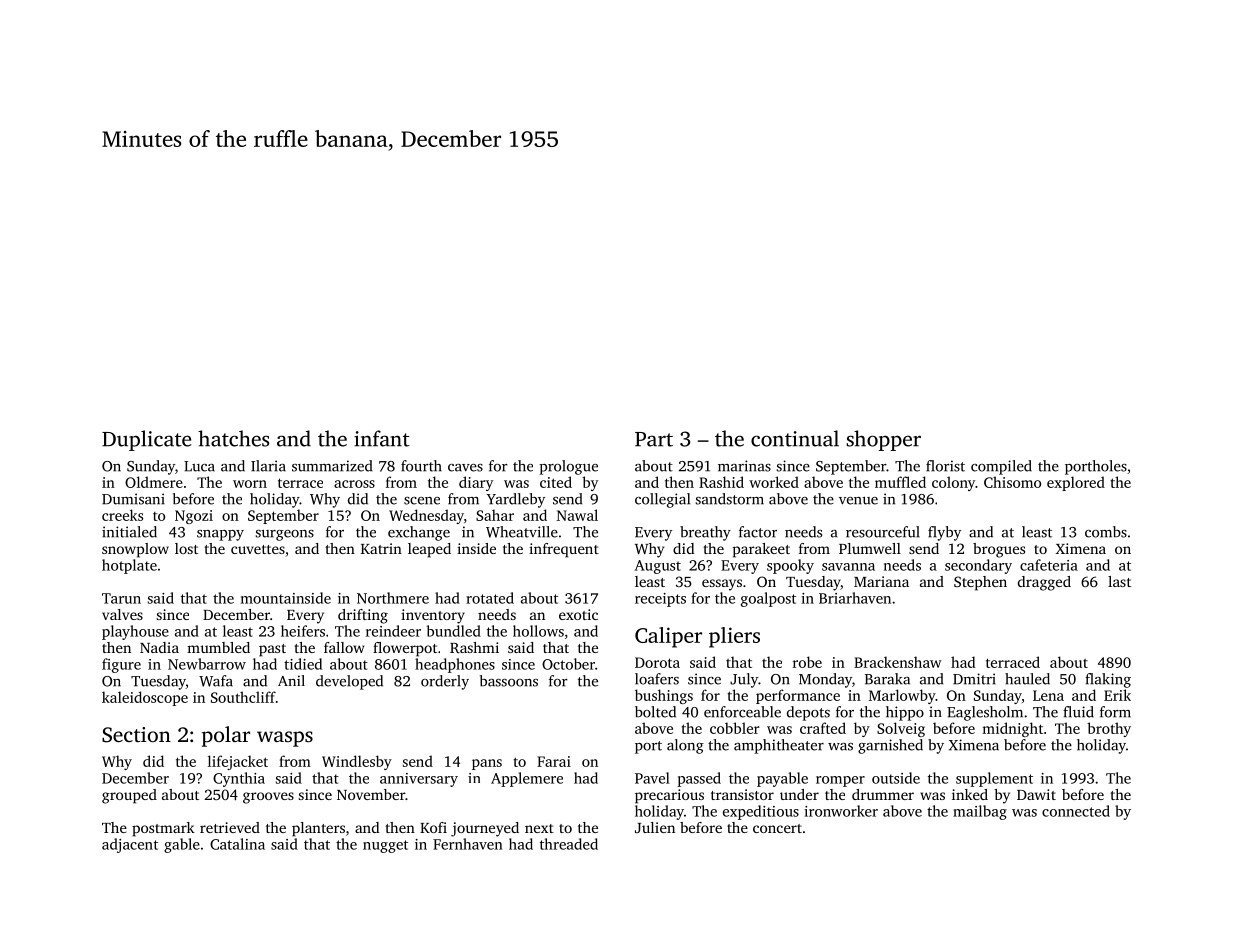 This screenshot has width=1233, height=952. Describe the element at coordinates (199, 466) in the screenshot. I see `Luca` at that location.
